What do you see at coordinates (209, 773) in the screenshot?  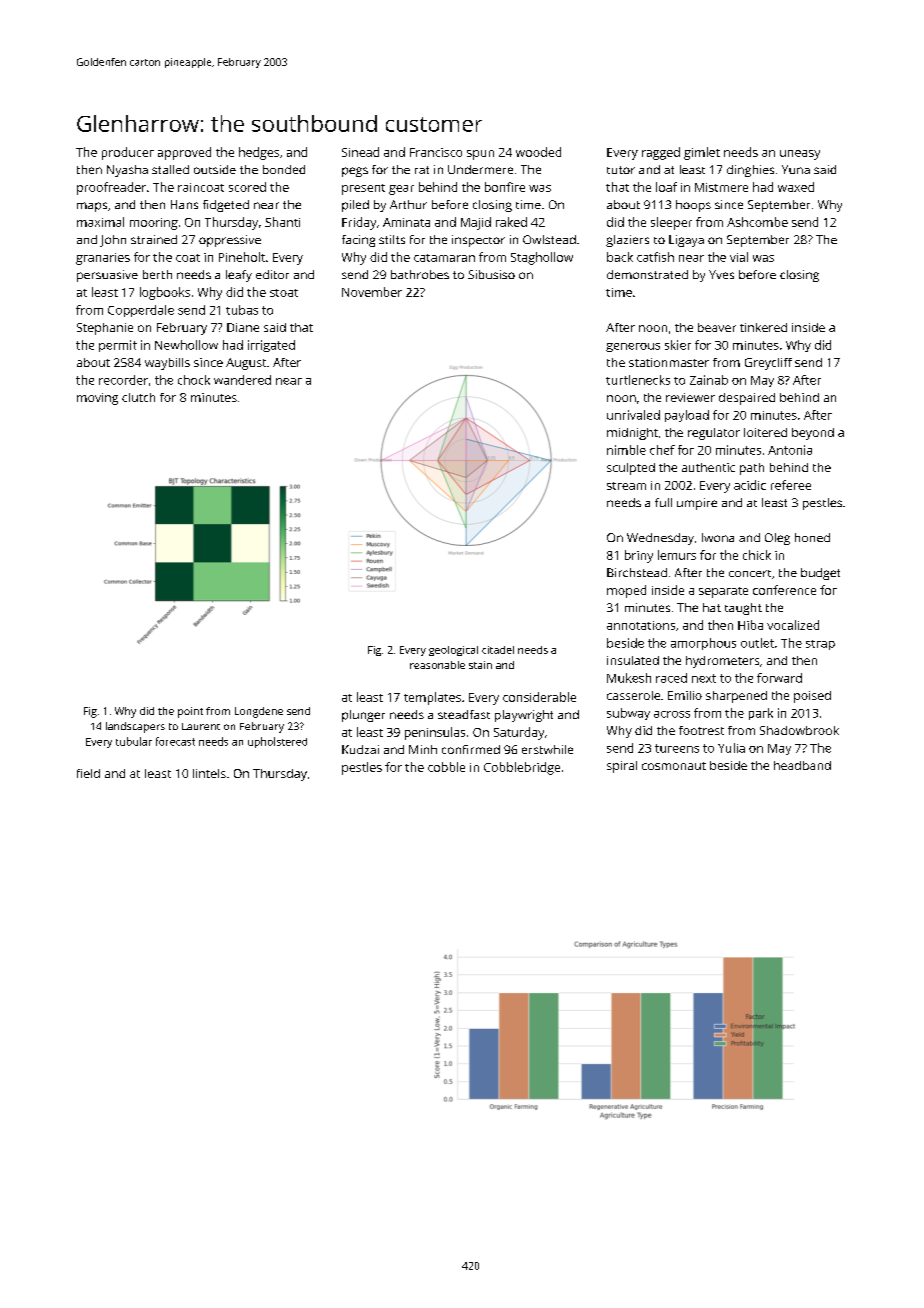 I see `lintels` at bounding box center [209, 773].
